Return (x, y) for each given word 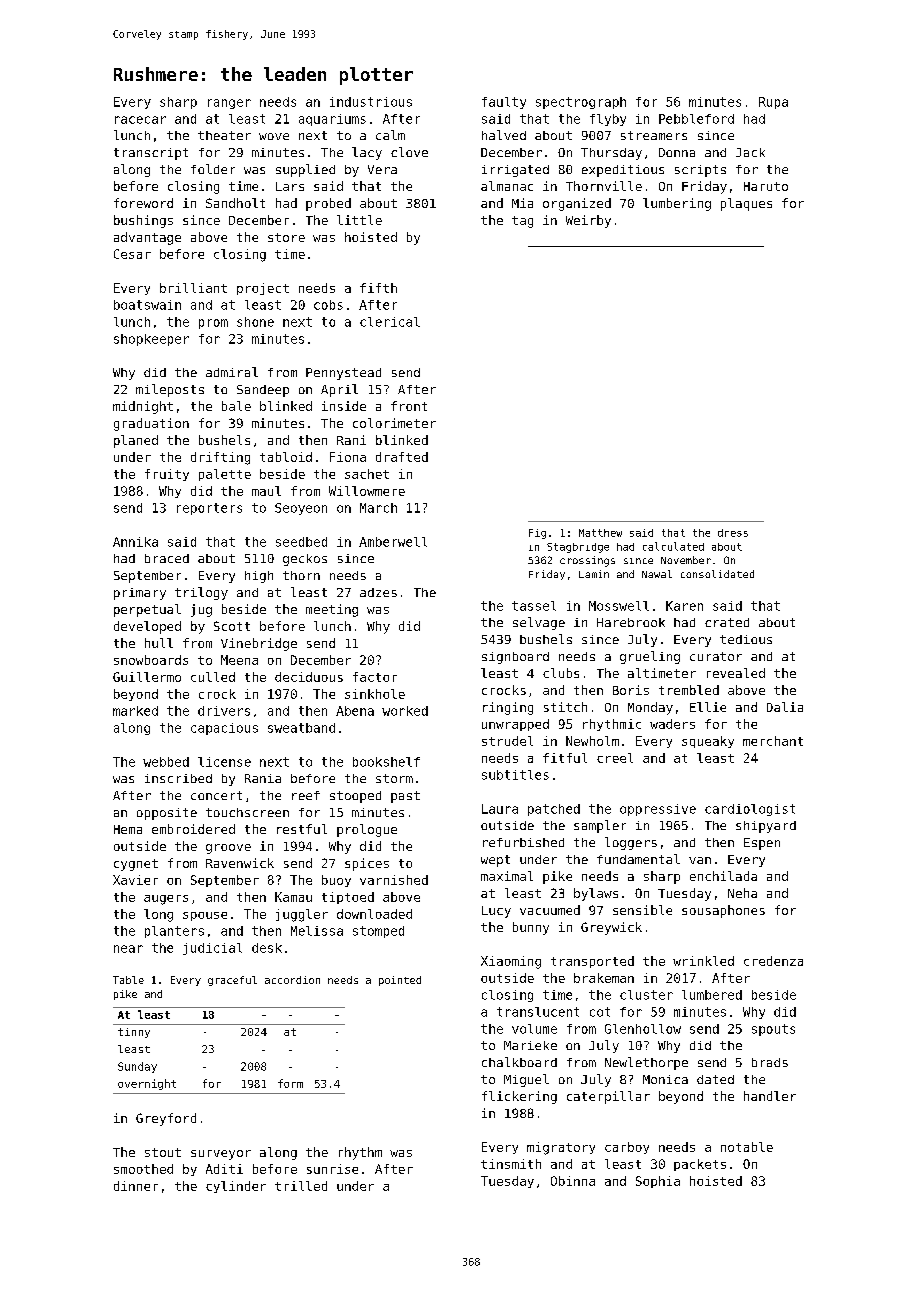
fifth (378, 288)
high (259, 577)
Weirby (588, 221)
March (378, 508)
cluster (646, 995)
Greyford (166, 1119)
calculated (673, 546)
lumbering (677, 204)
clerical (390, 322)
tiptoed (348, 898)
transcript (151, 154)
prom (213, 324)
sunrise (332, 1169)
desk (267, 948)
